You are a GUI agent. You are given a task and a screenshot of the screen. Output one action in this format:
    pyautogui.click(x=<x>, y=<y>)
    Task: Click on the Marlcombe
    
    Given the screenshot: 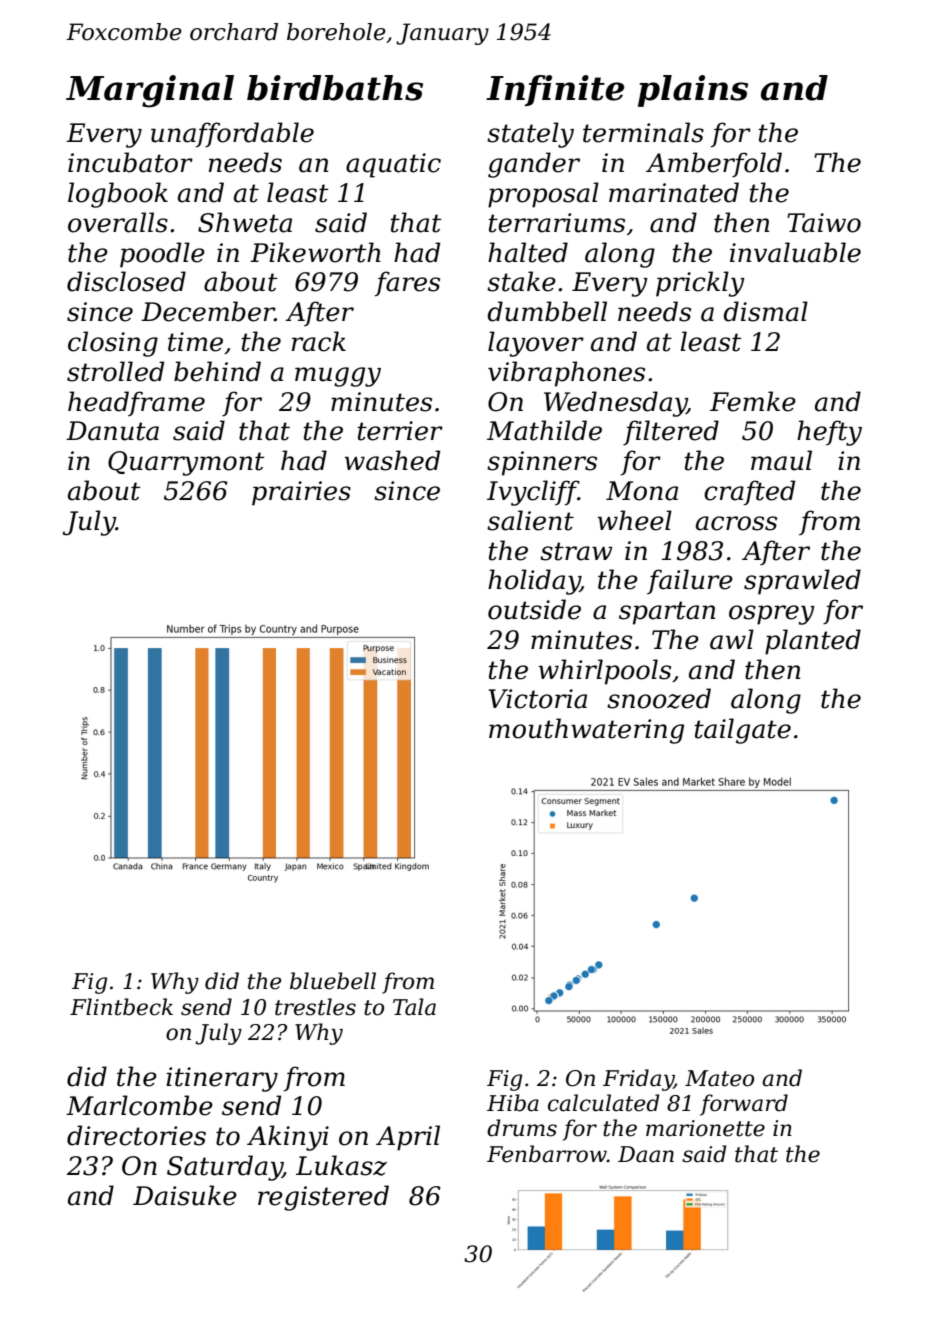 What is the action you would take?
    pyautogui.click(x=139, y=1105)
